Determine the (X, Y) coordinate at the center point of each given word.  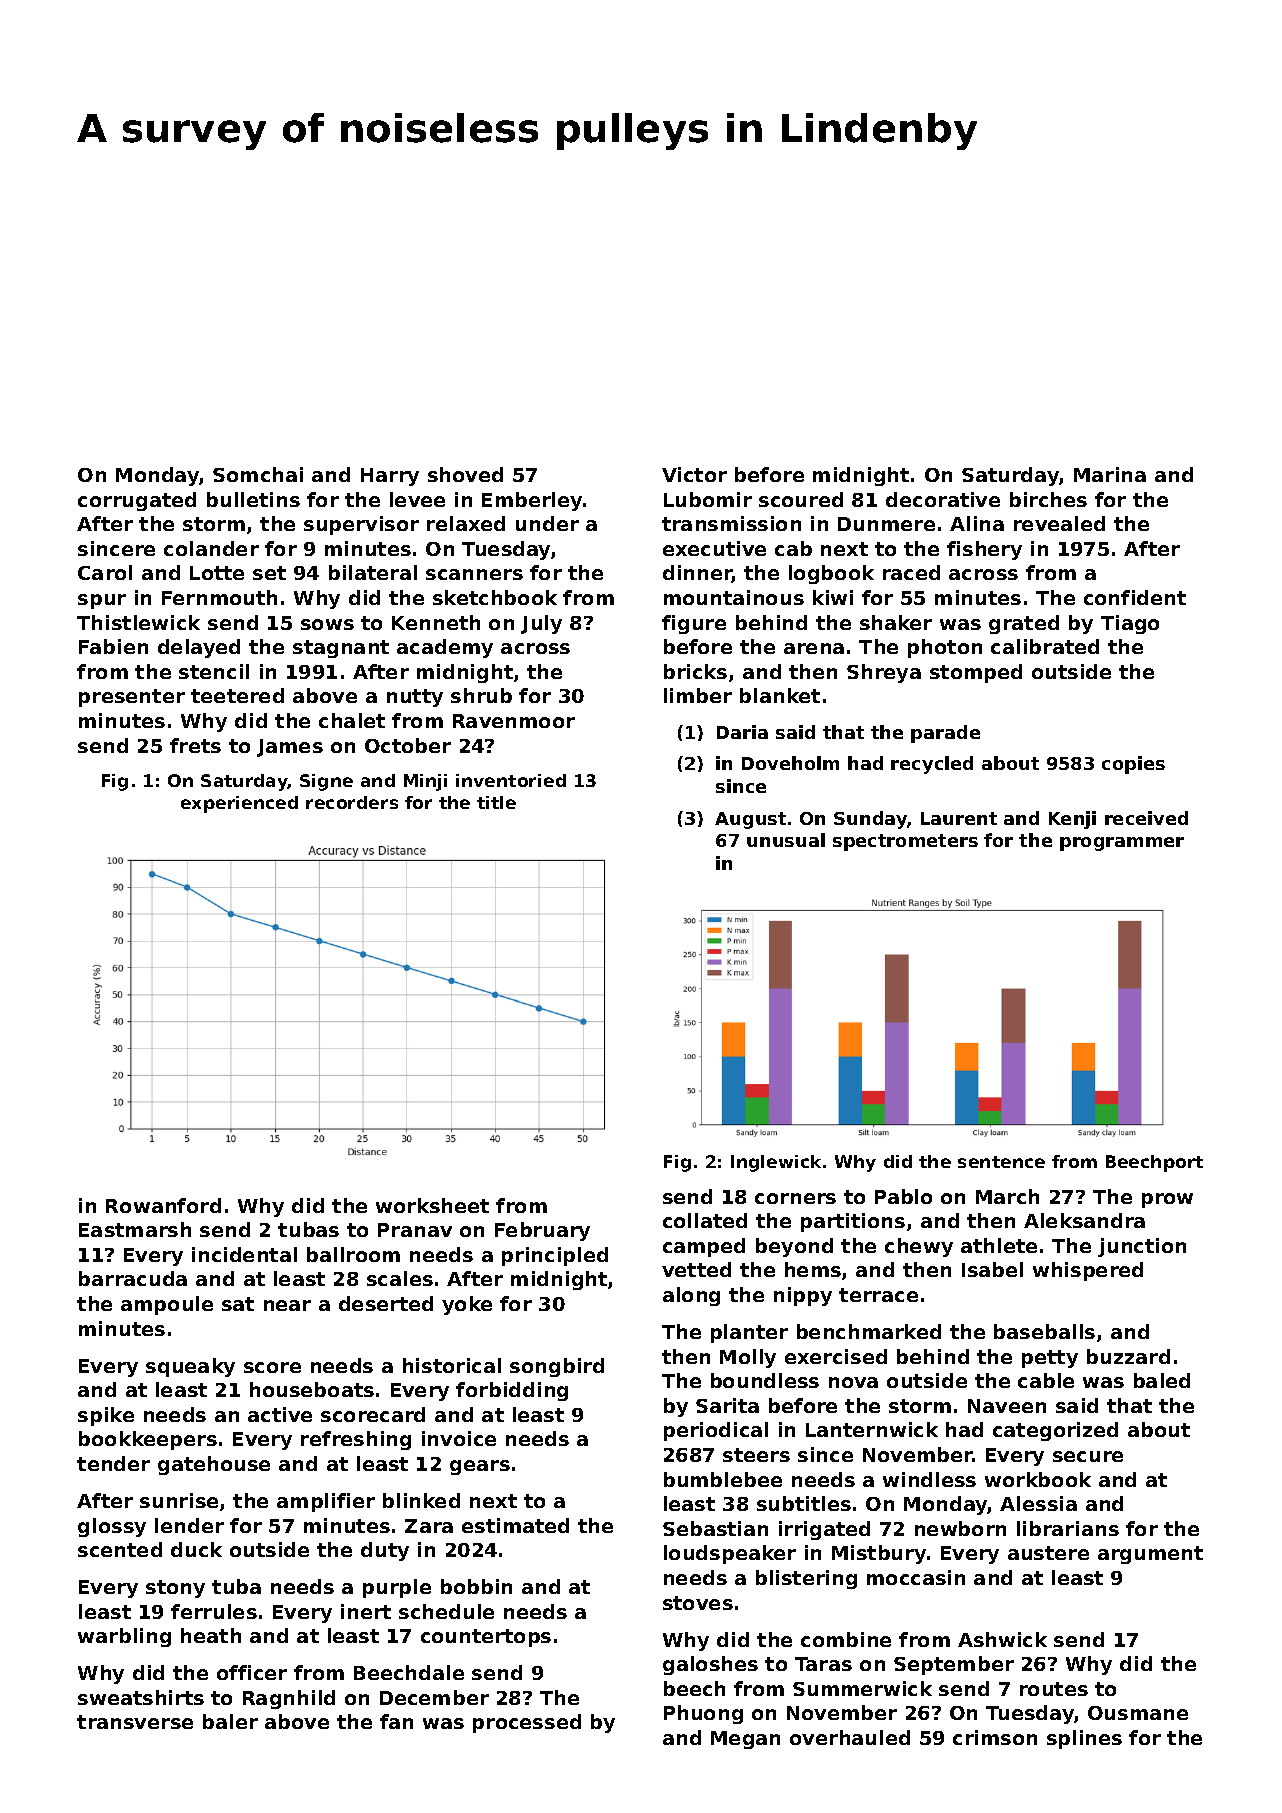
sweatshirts (141, 1697)
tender (113, 1463)
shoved (465, 474)
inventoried (511, 780)
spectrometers (905, 842)
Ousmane (1138, 1713)
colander (211, 548)
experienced (239, 804)
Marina (1110, 474)
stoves (698, 1603)
